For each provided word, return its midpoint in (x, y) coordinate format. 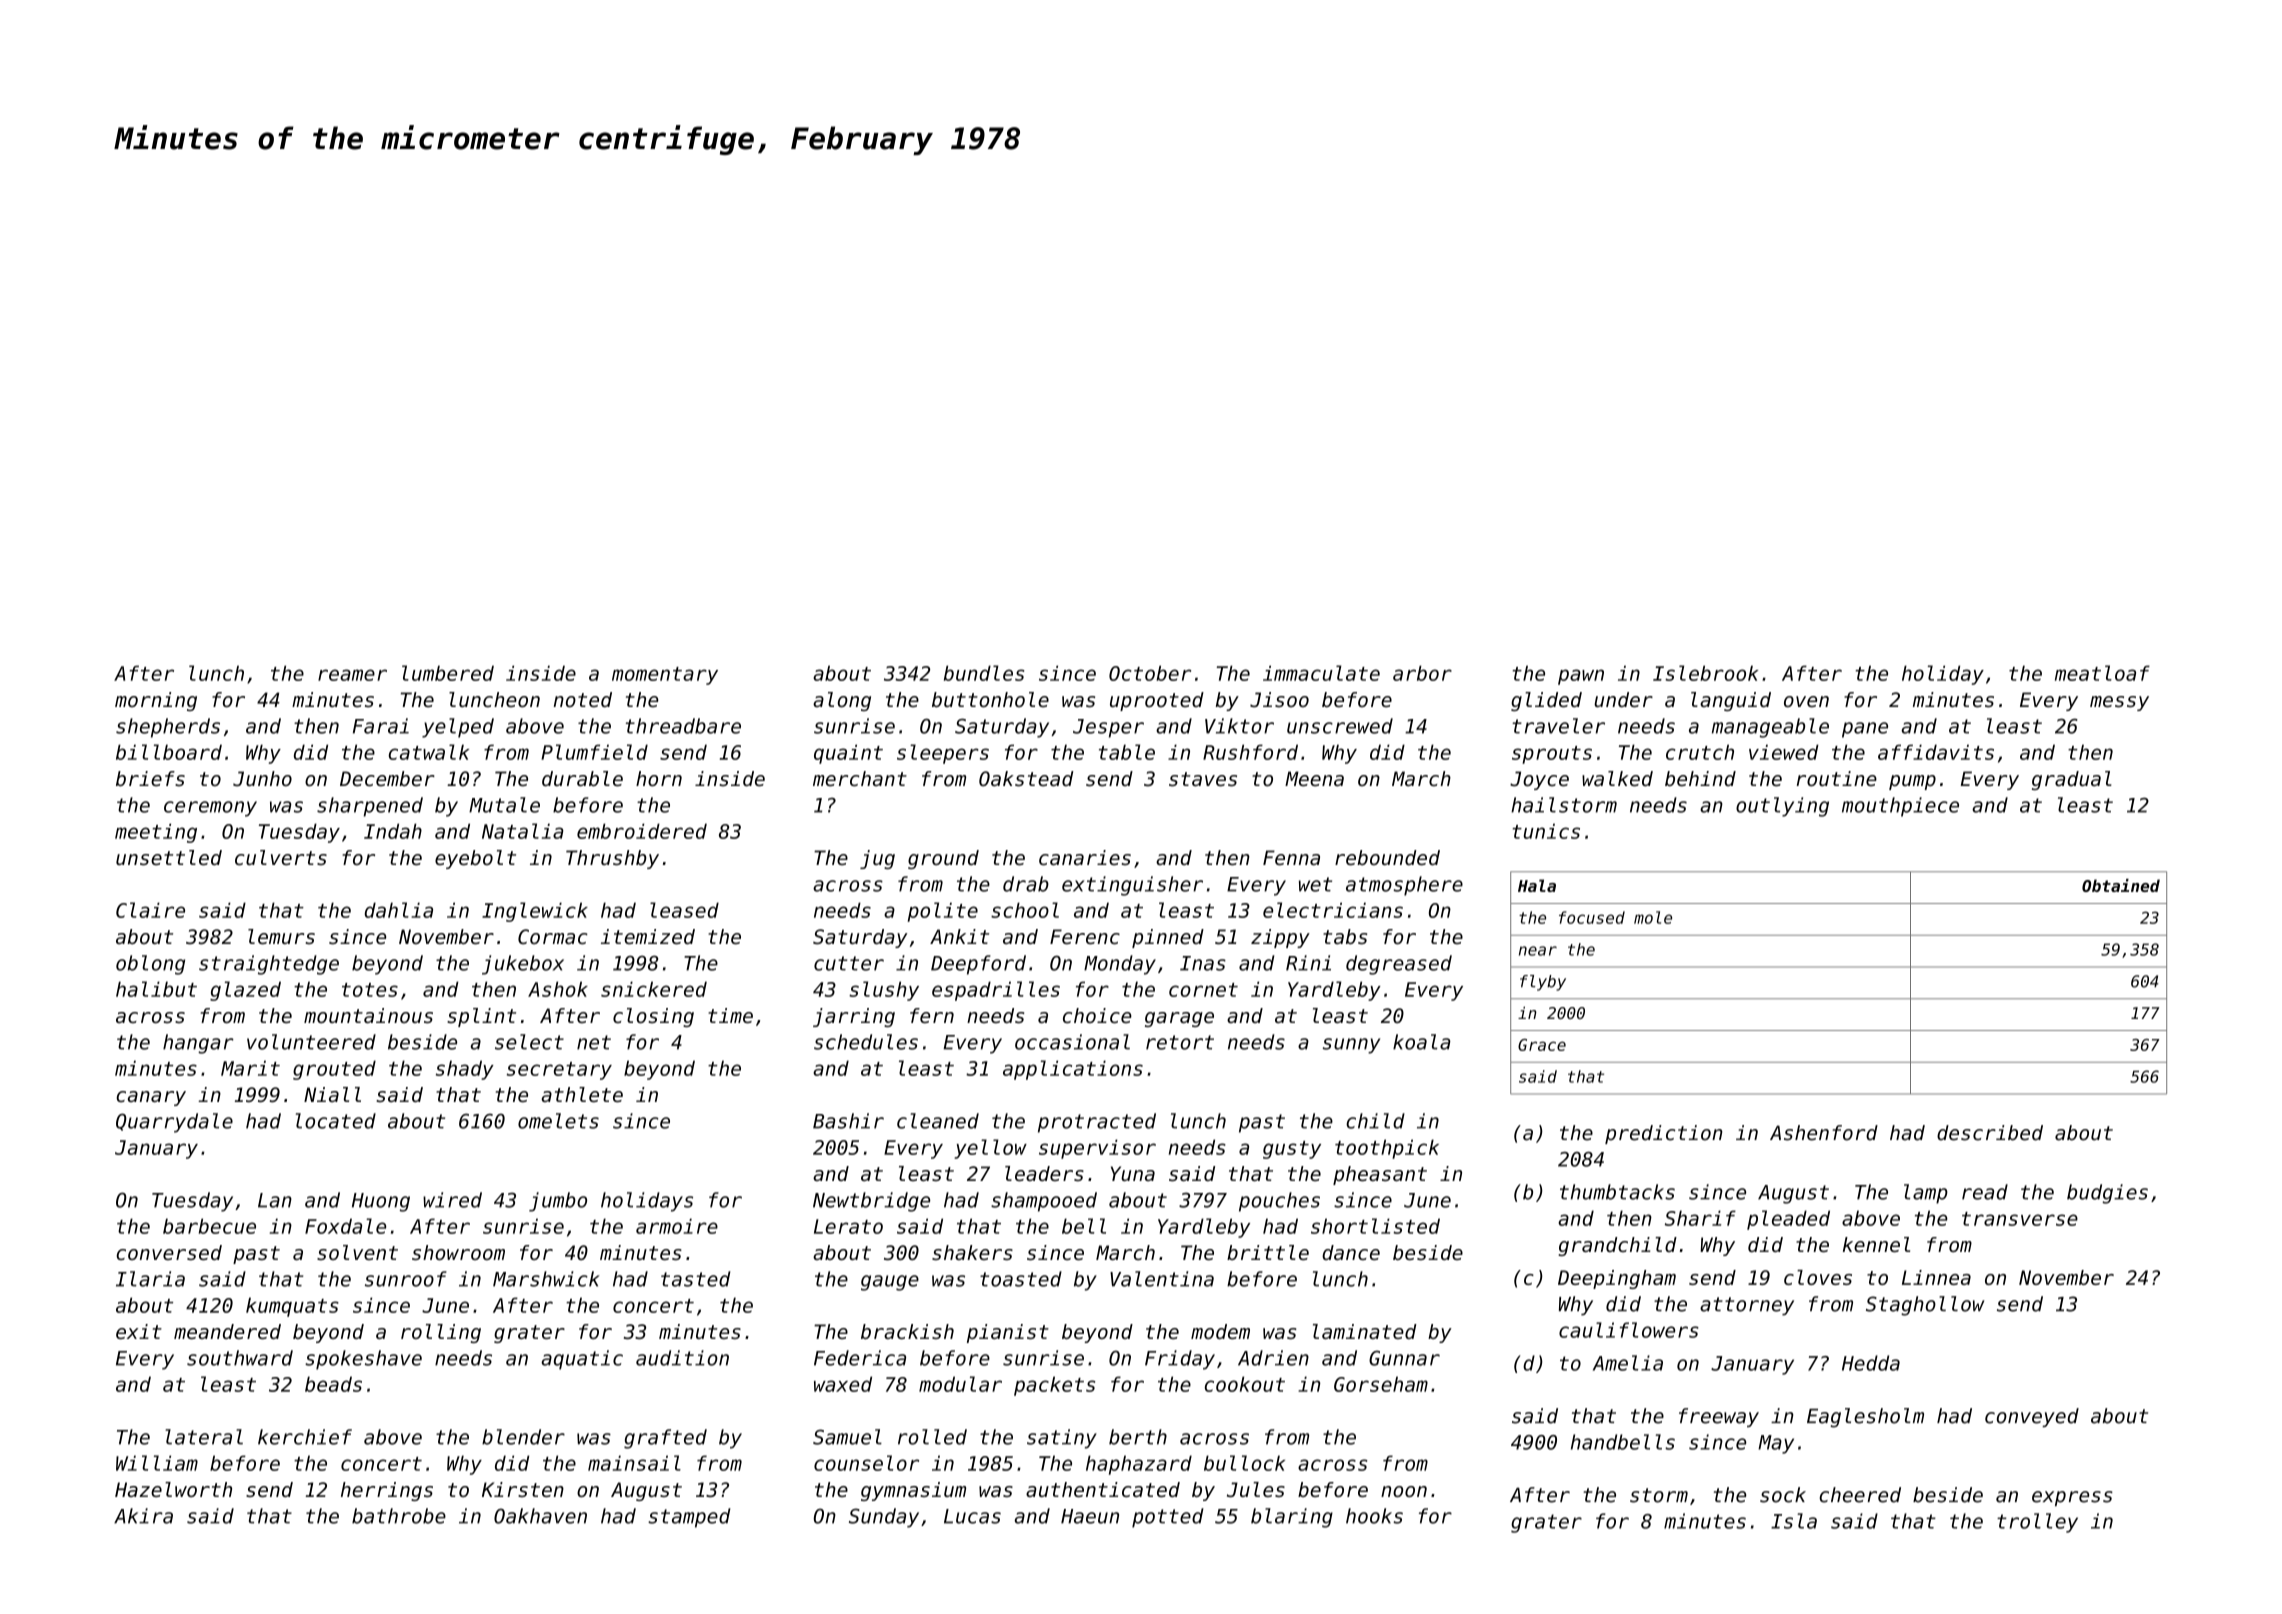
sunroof (406, 1279)
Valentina (1162, 1279)
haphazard (1139, 1465)
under (1623, 700)
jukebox (523, 965)
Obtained (2121, 885)
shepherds (168, 728)
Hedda (1871, 1363)
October (1150, 673)
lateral (204, 1437)
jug (877, 859)
